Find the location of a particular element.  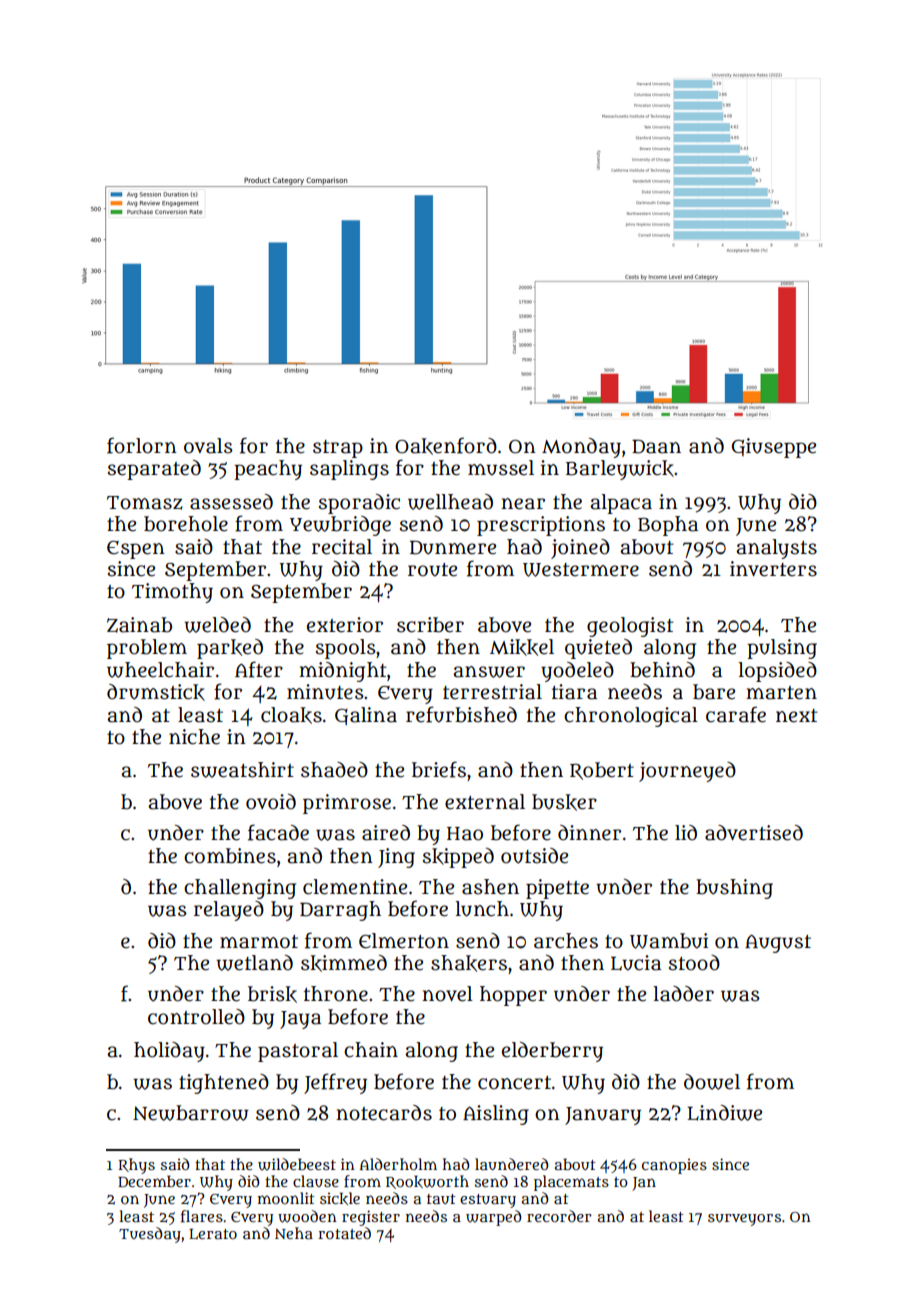

Daan is located at coordinates (656, 446).
